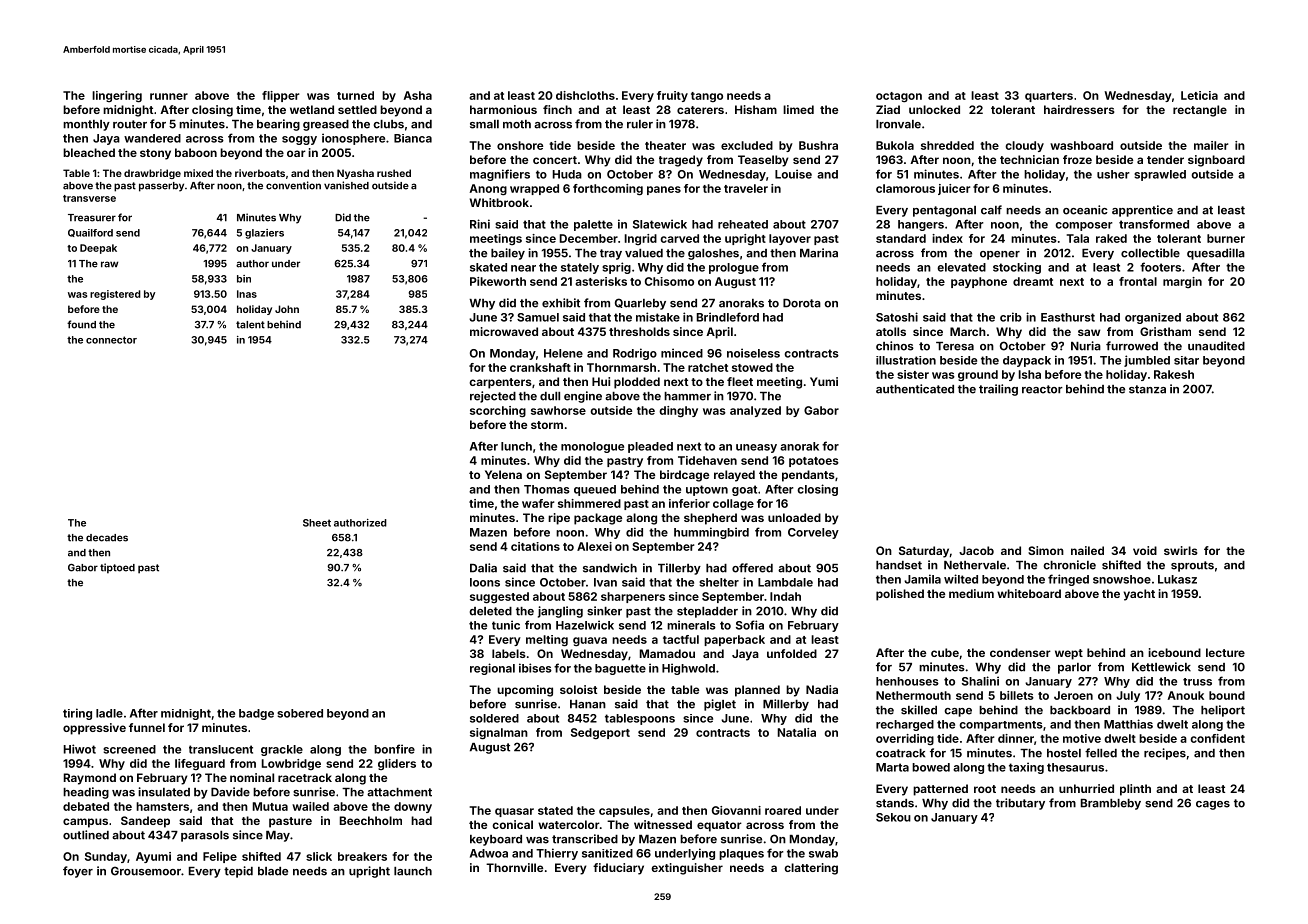 The height and width of the page is (924, 1308). Describe the element at coordinates (672, 96) in the page. I see `fruity` at that location.
